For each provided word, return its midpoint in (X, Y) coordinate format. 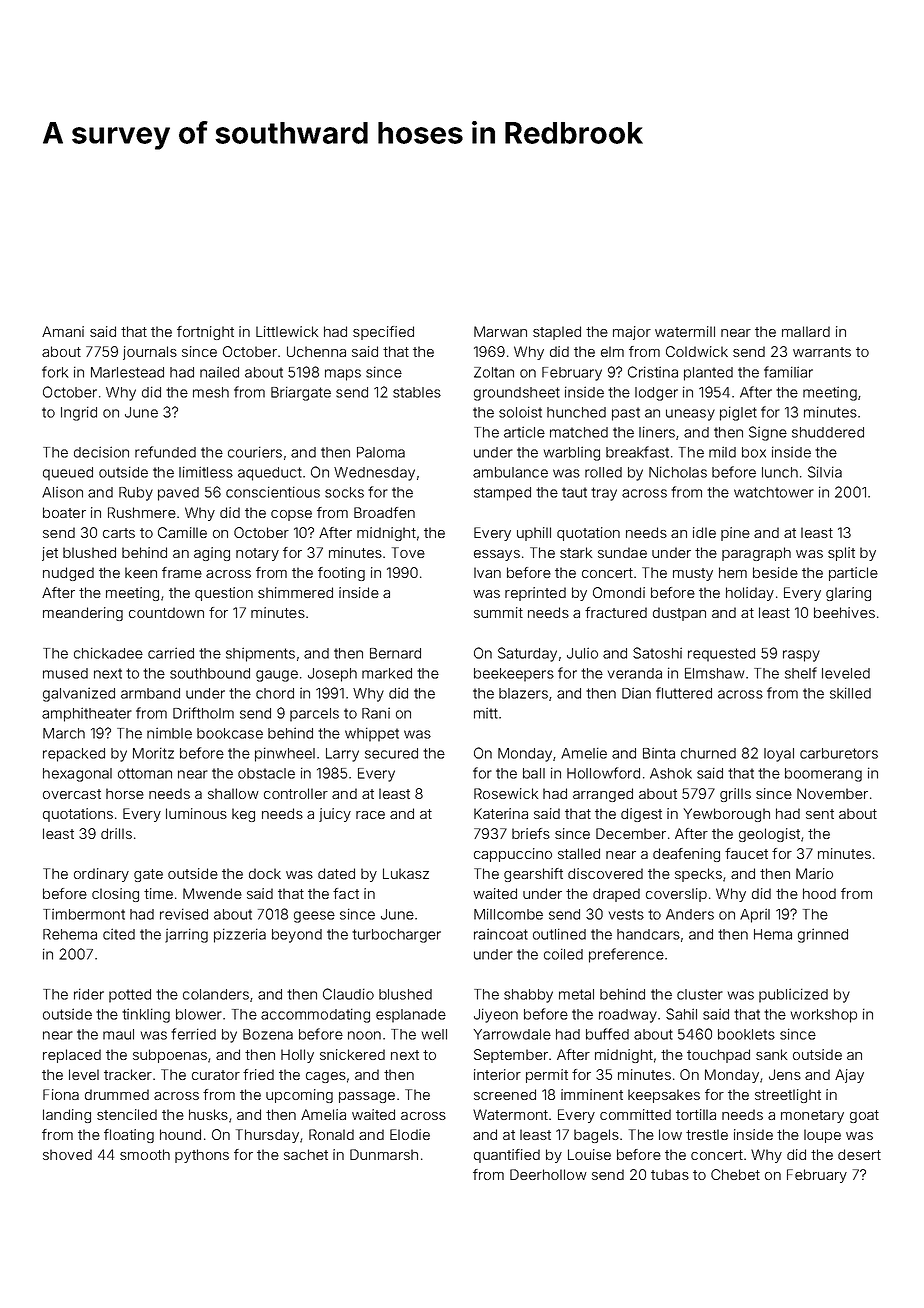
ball (534, 773)
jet (50, 554)
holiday (750, 594)
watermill (685, 331)
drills (116, 833)
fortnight (205, 333)
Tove (408, 552)
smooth (145, 1154)
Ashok (671, 773)
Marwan (500, 331)
